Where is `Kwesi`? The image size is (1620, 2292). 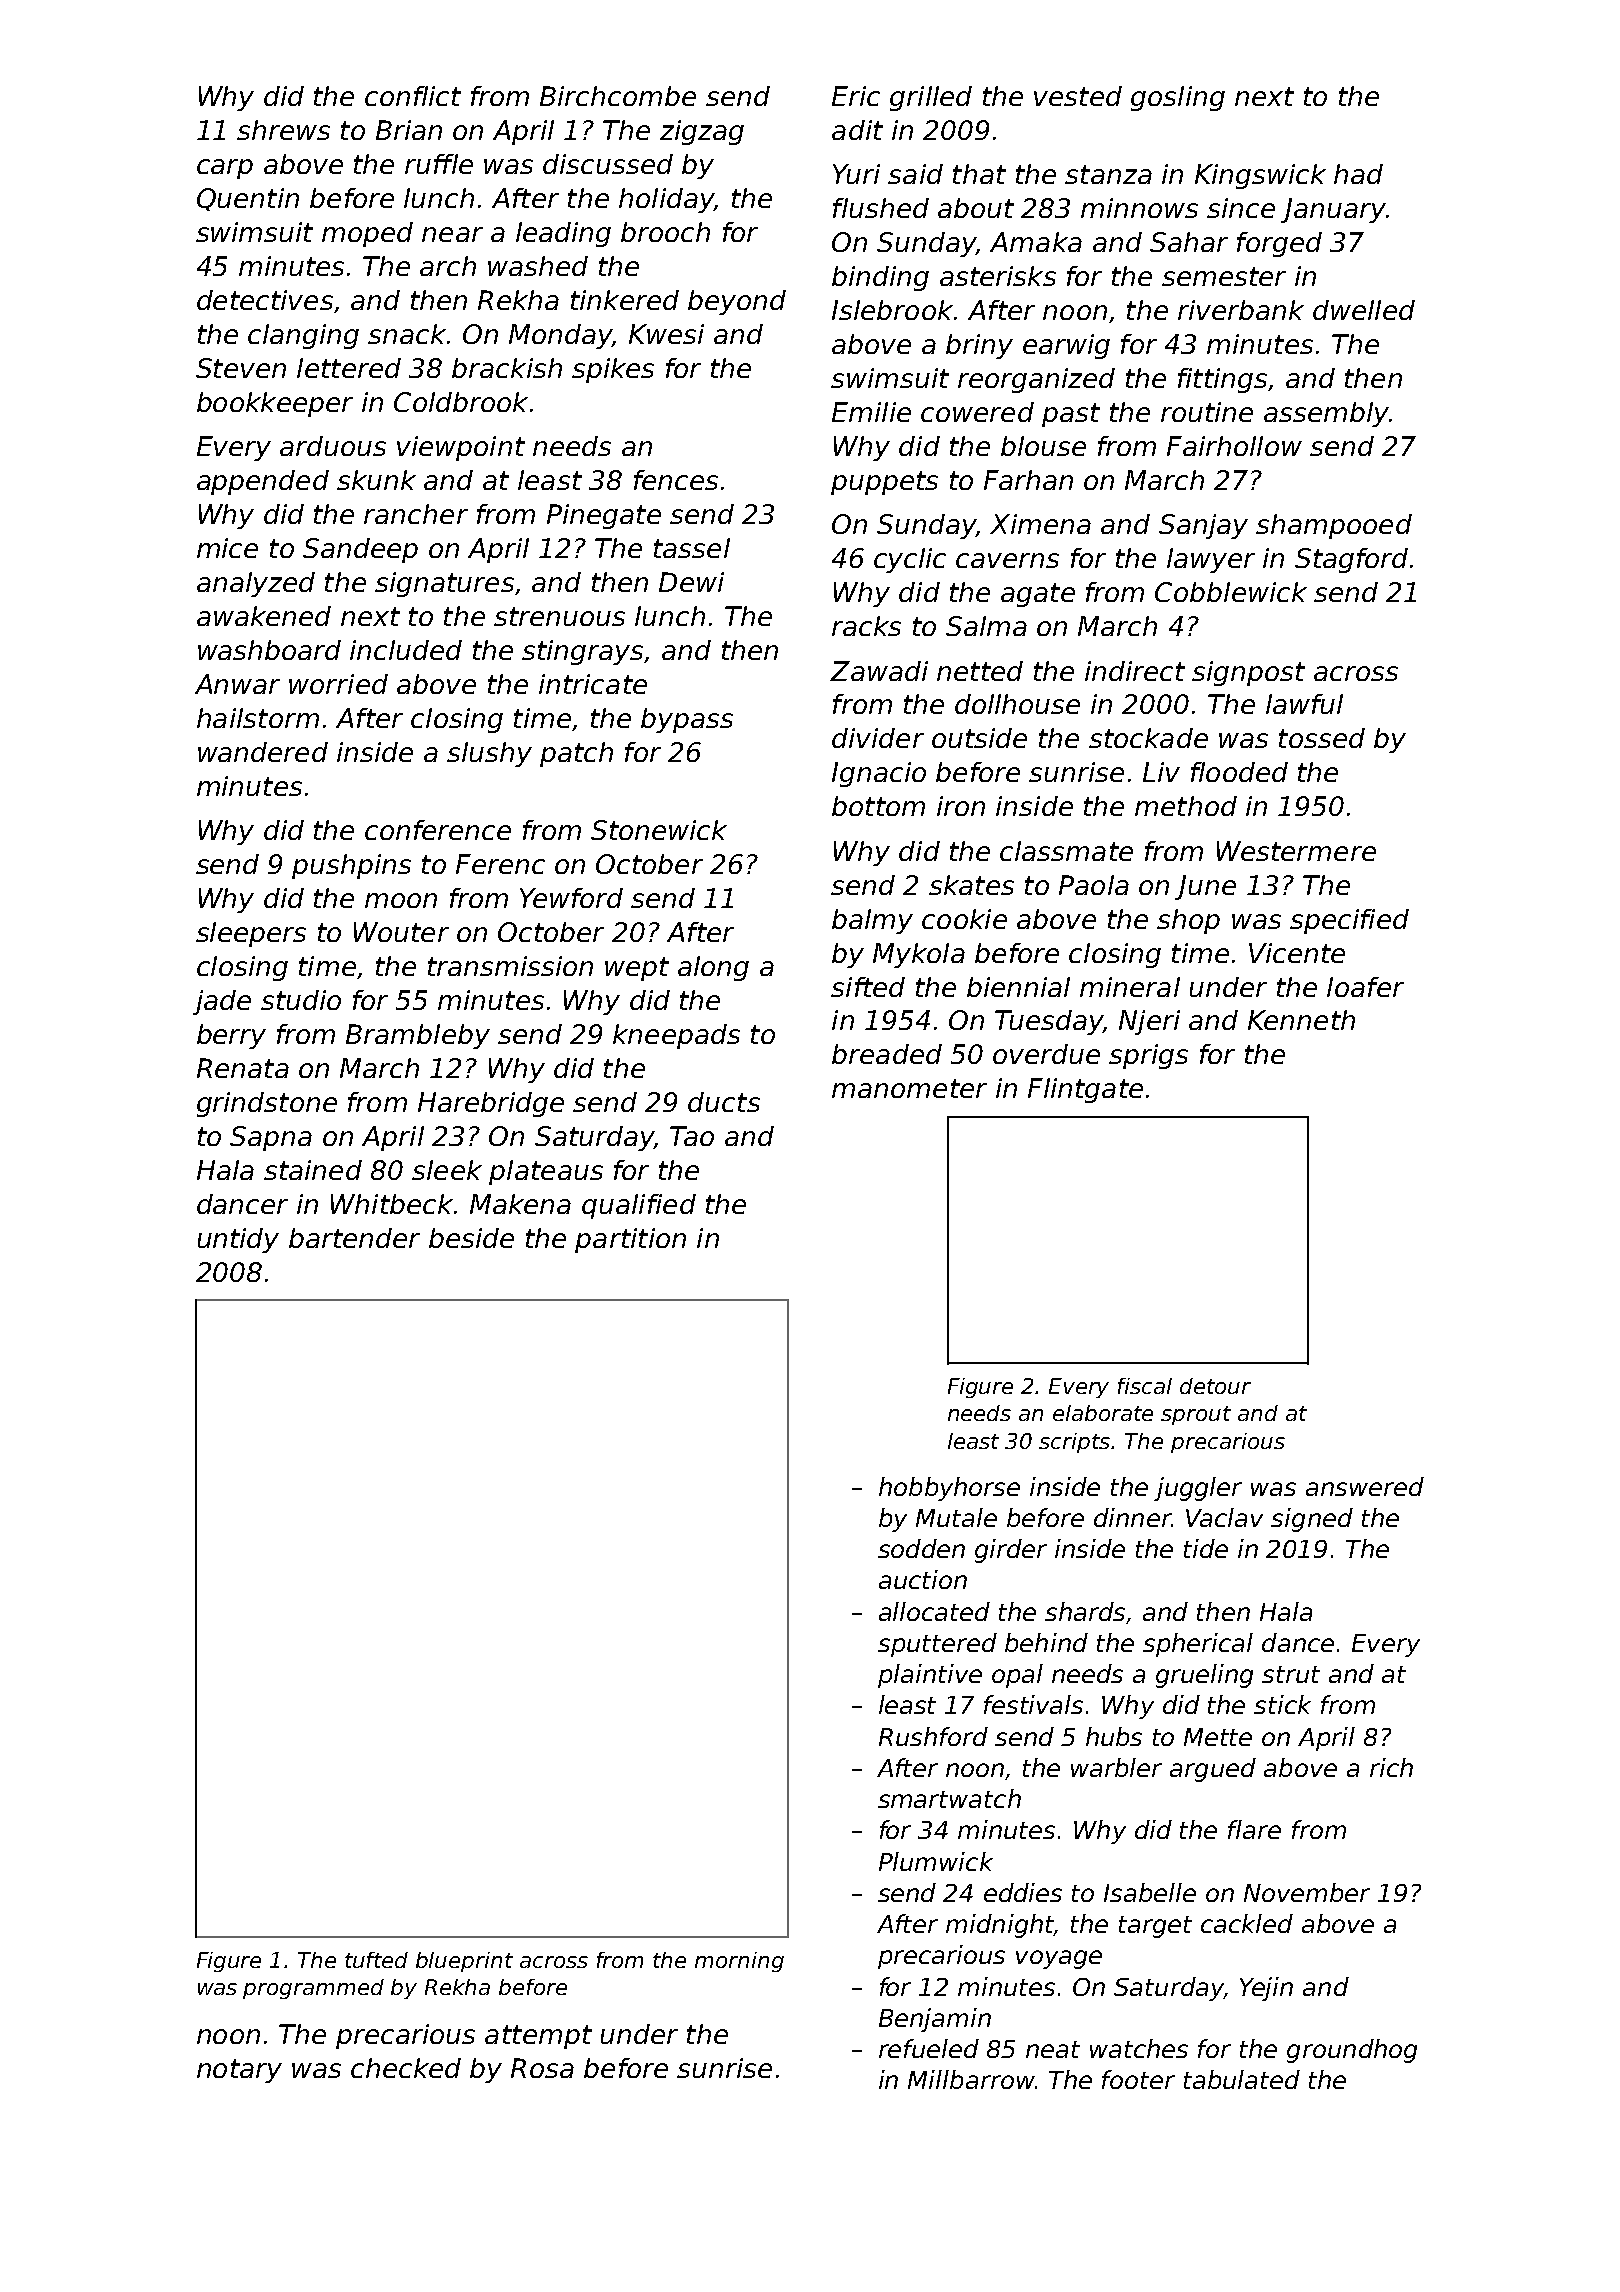
Kwesi is located at coordinates (666, 334).
